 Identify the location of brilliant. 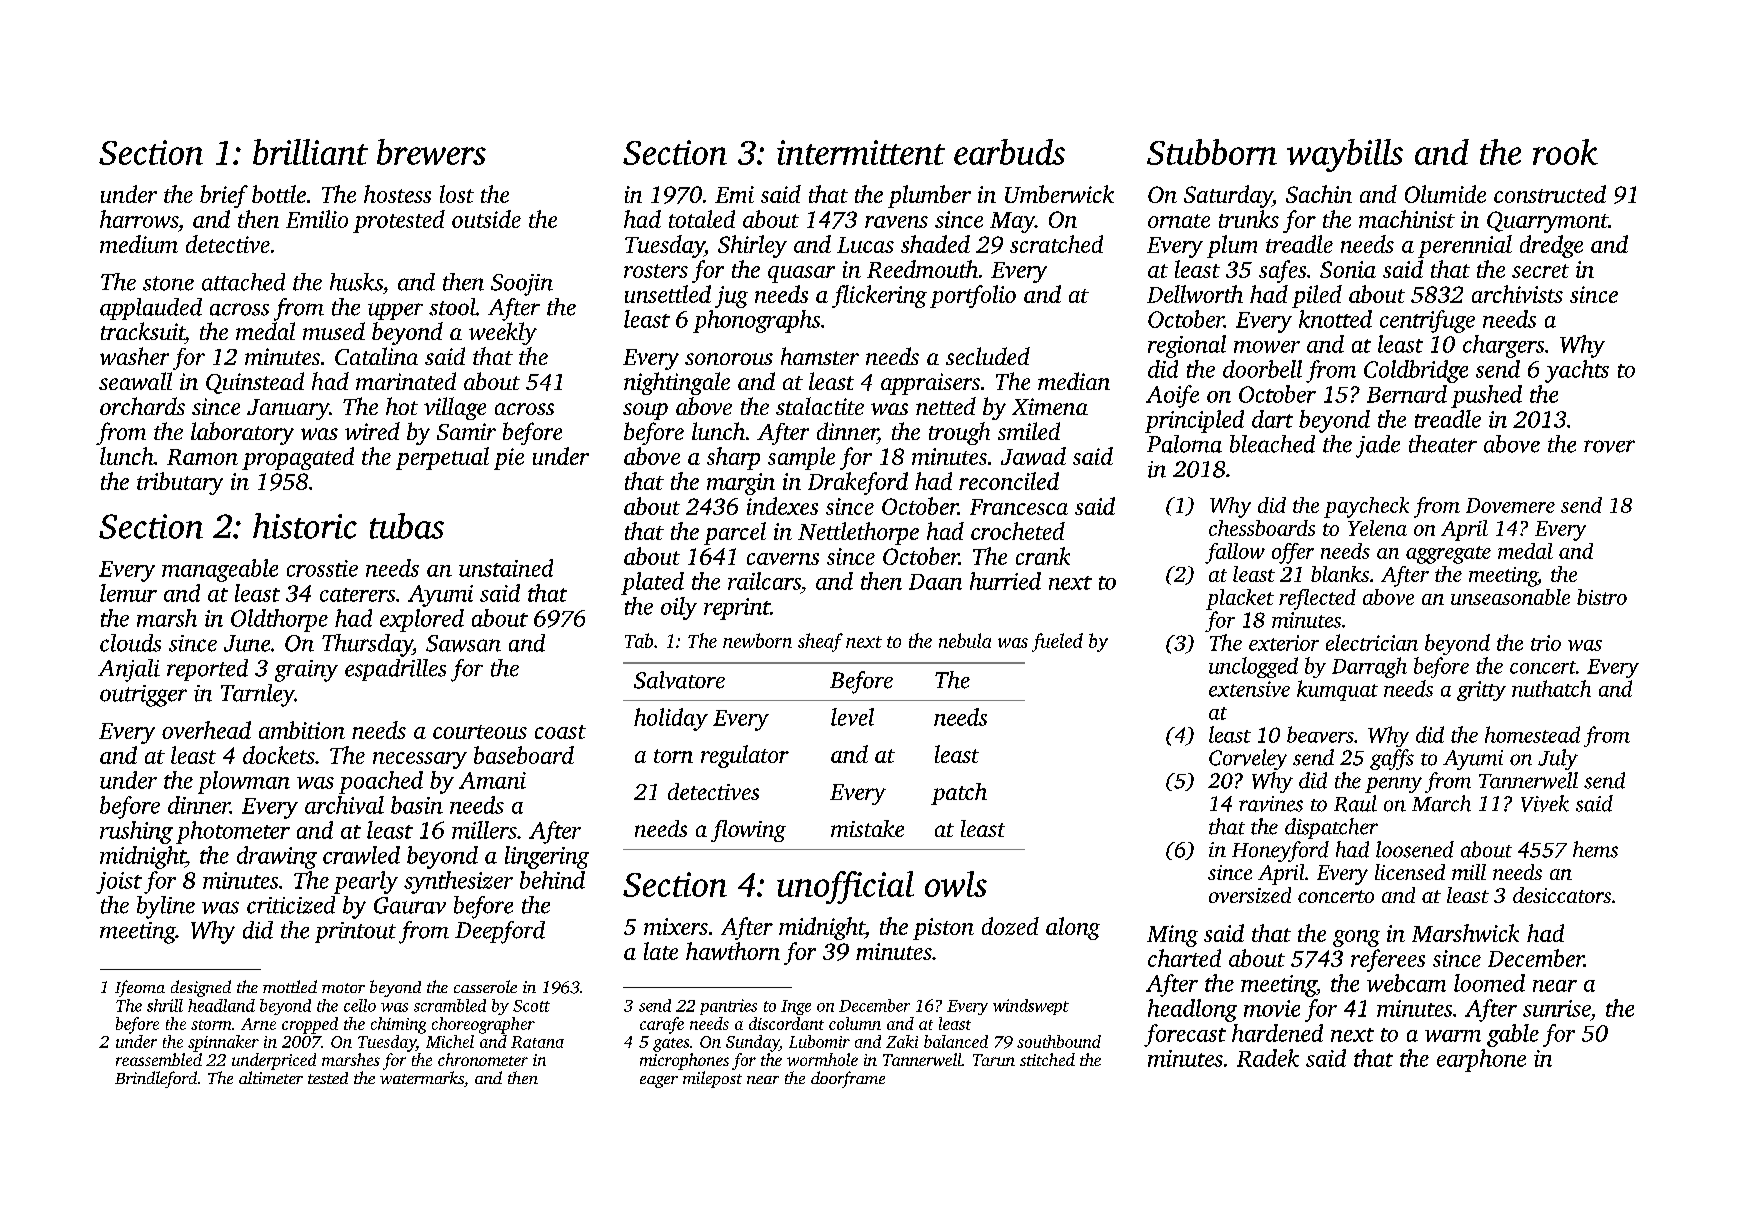
(310, 152).
